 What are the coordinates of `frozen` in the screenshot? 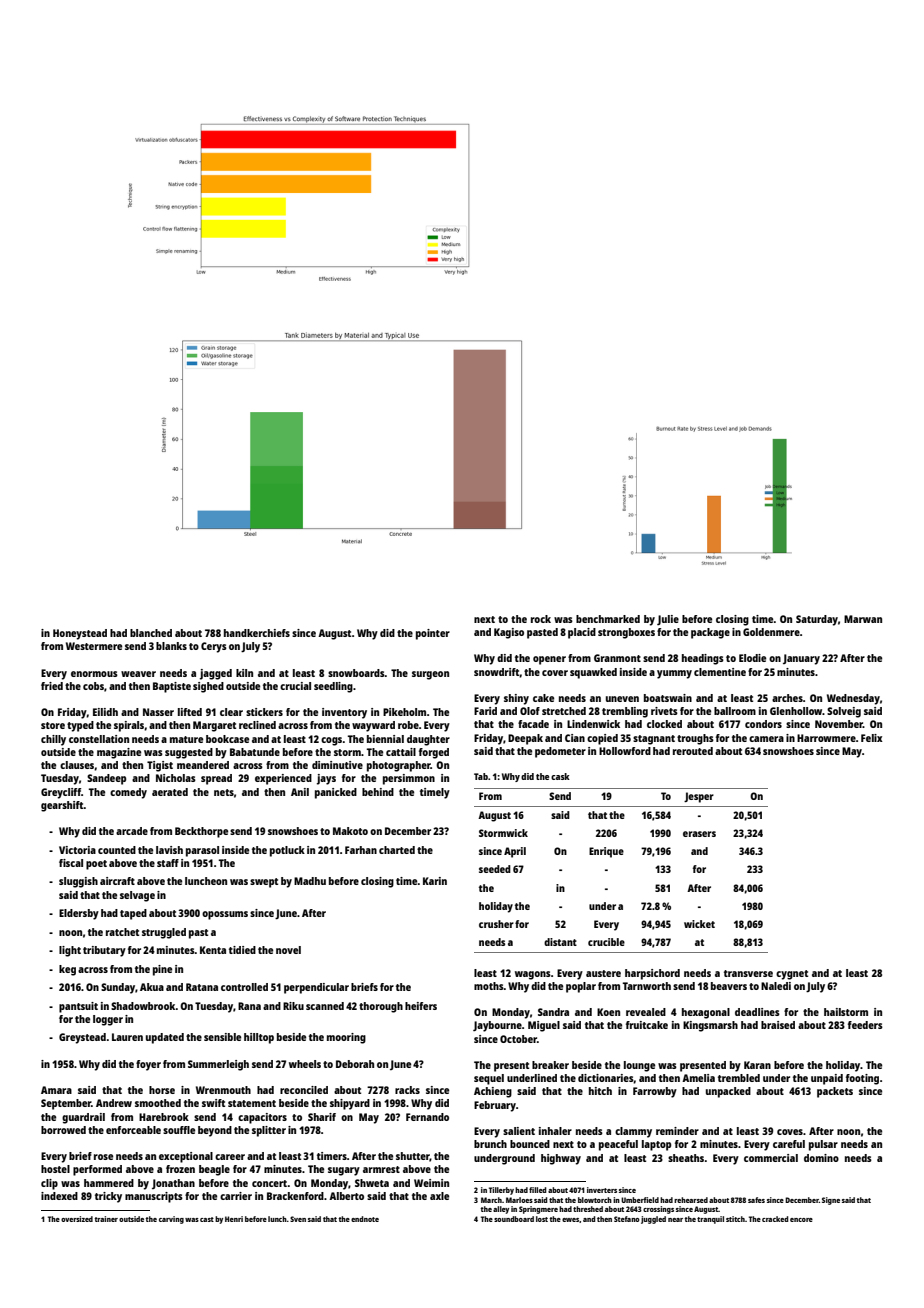 It's located at (180, 1169).
